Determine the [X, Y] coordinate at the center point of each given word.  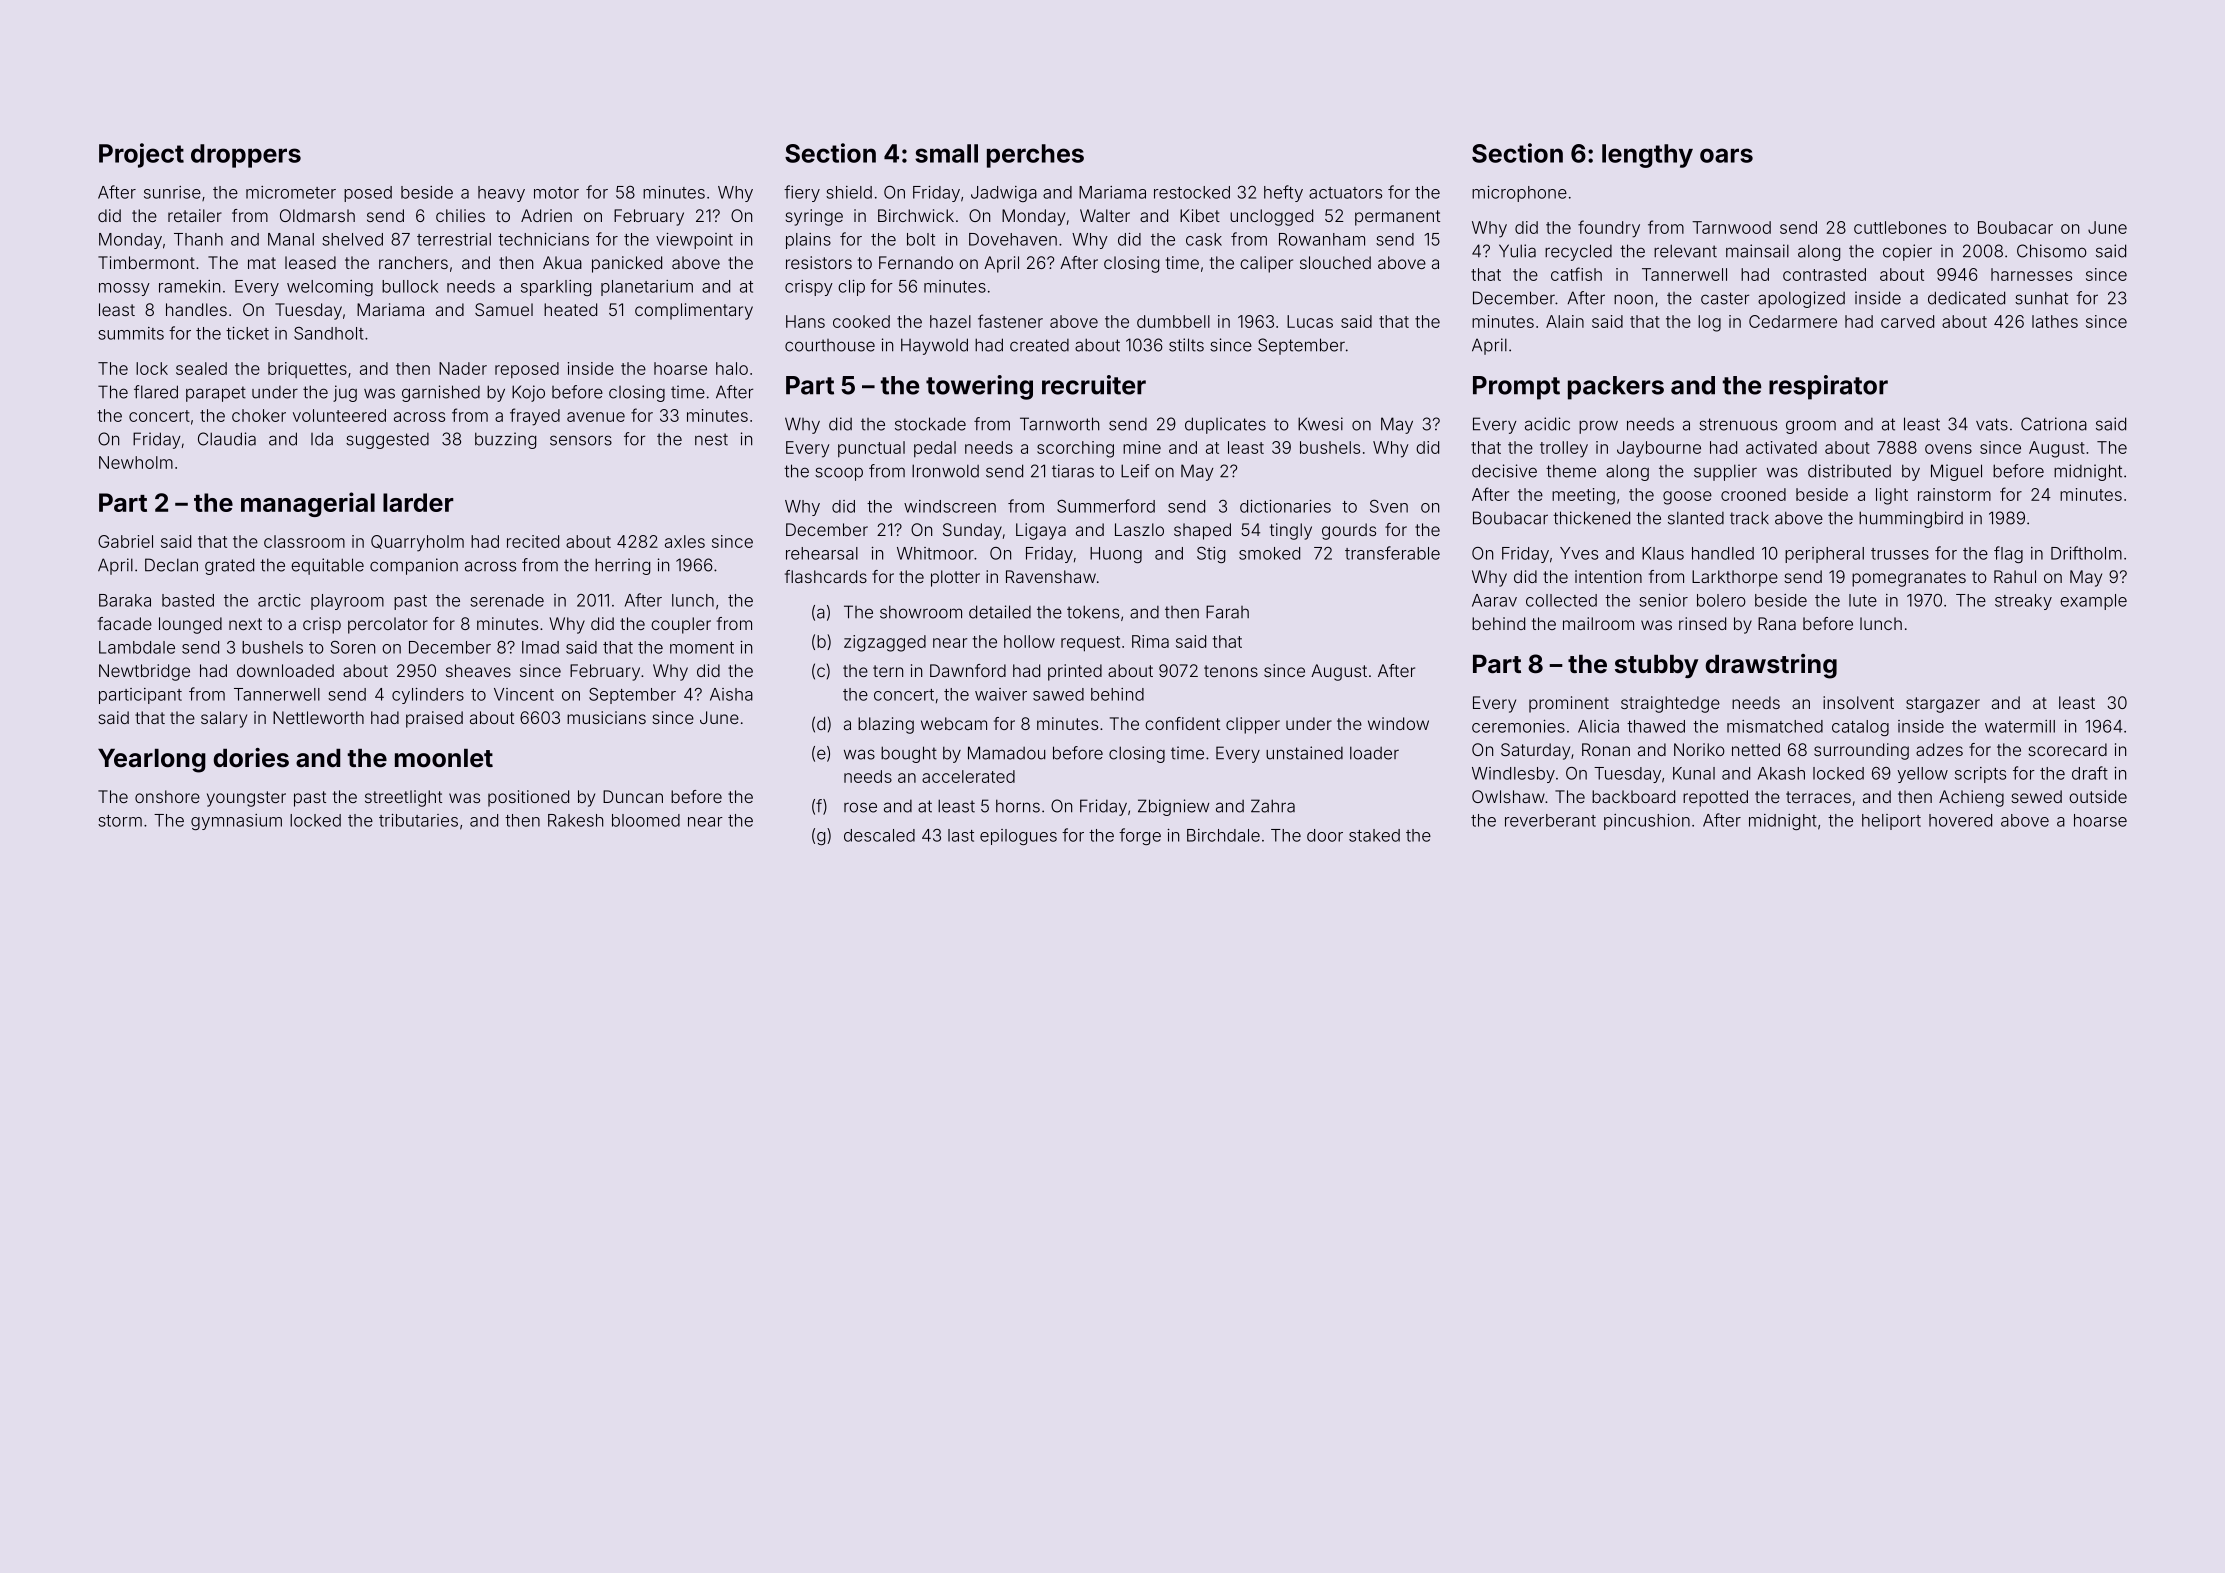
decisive [1504, 471]
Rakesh [575, 820]
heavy [501, 194]
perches [1035, 156]
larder [418, 502]
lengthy [1647, 156]
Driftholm [2086, 553]
